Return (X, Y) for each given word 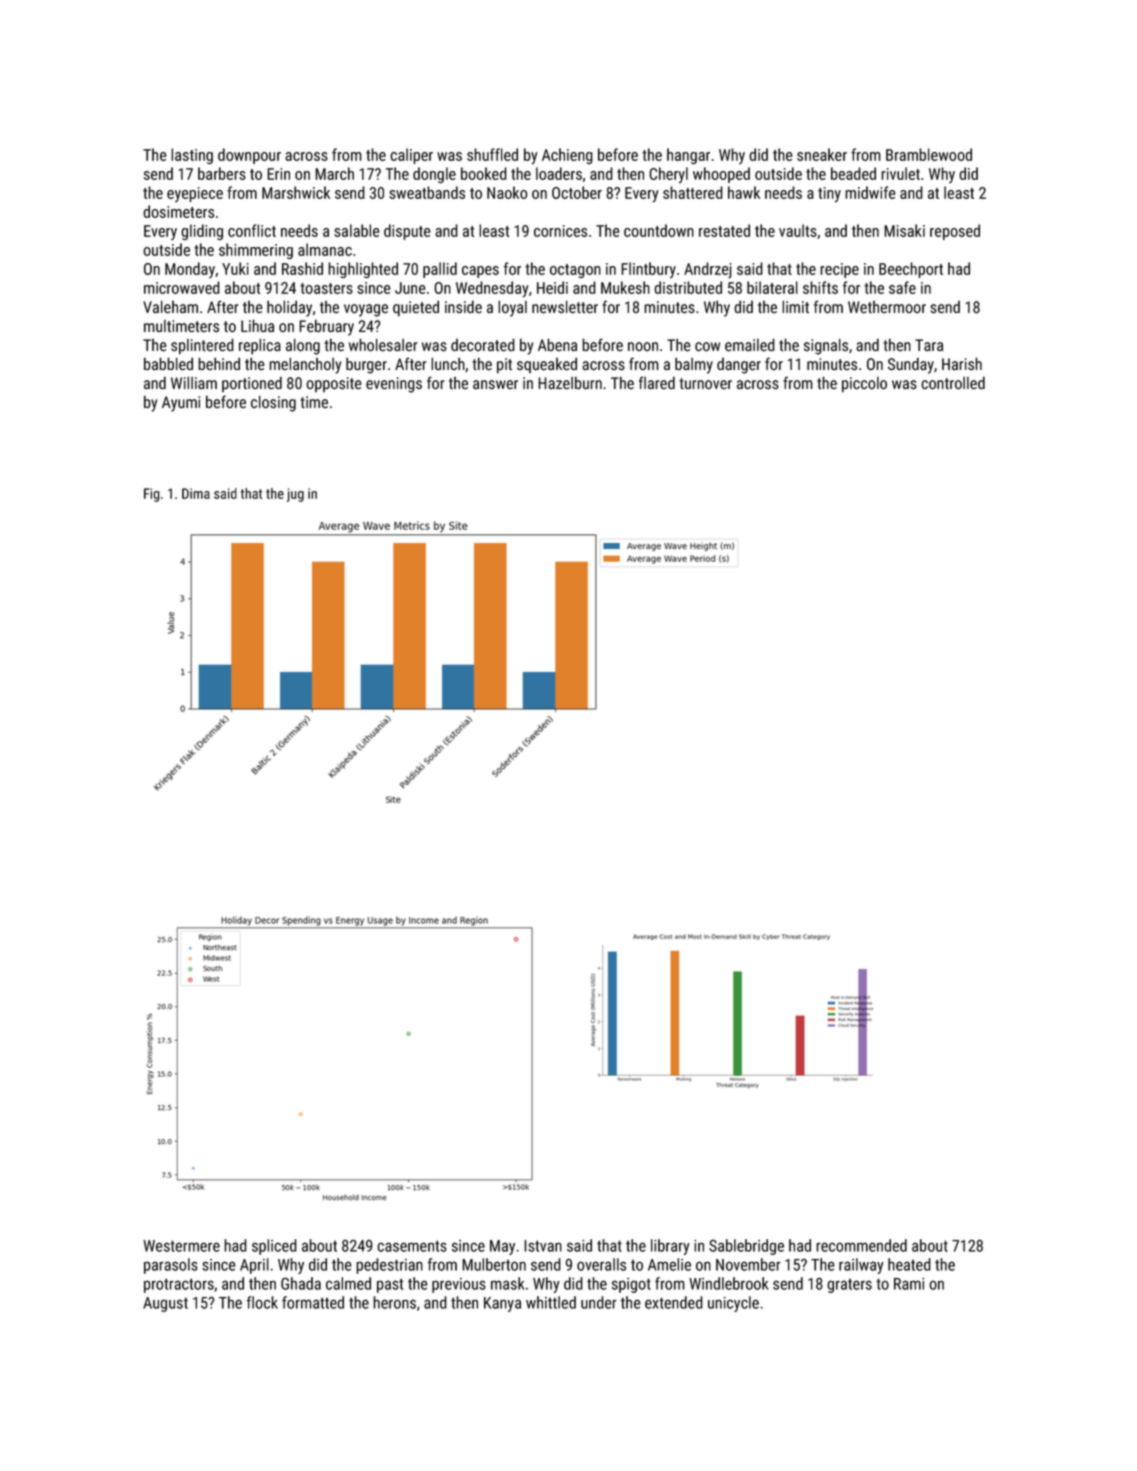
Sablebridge (746, 1247)
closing (273, 403)
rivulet (900, 173)
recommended (861, 1245)
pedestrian (389, 1266)
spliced (274, 1247)
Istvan (543, 1246)
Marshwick (296, 192)
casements (412, 1246)
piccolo (864, 385)
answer (495, 384)
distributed (688, 287)
